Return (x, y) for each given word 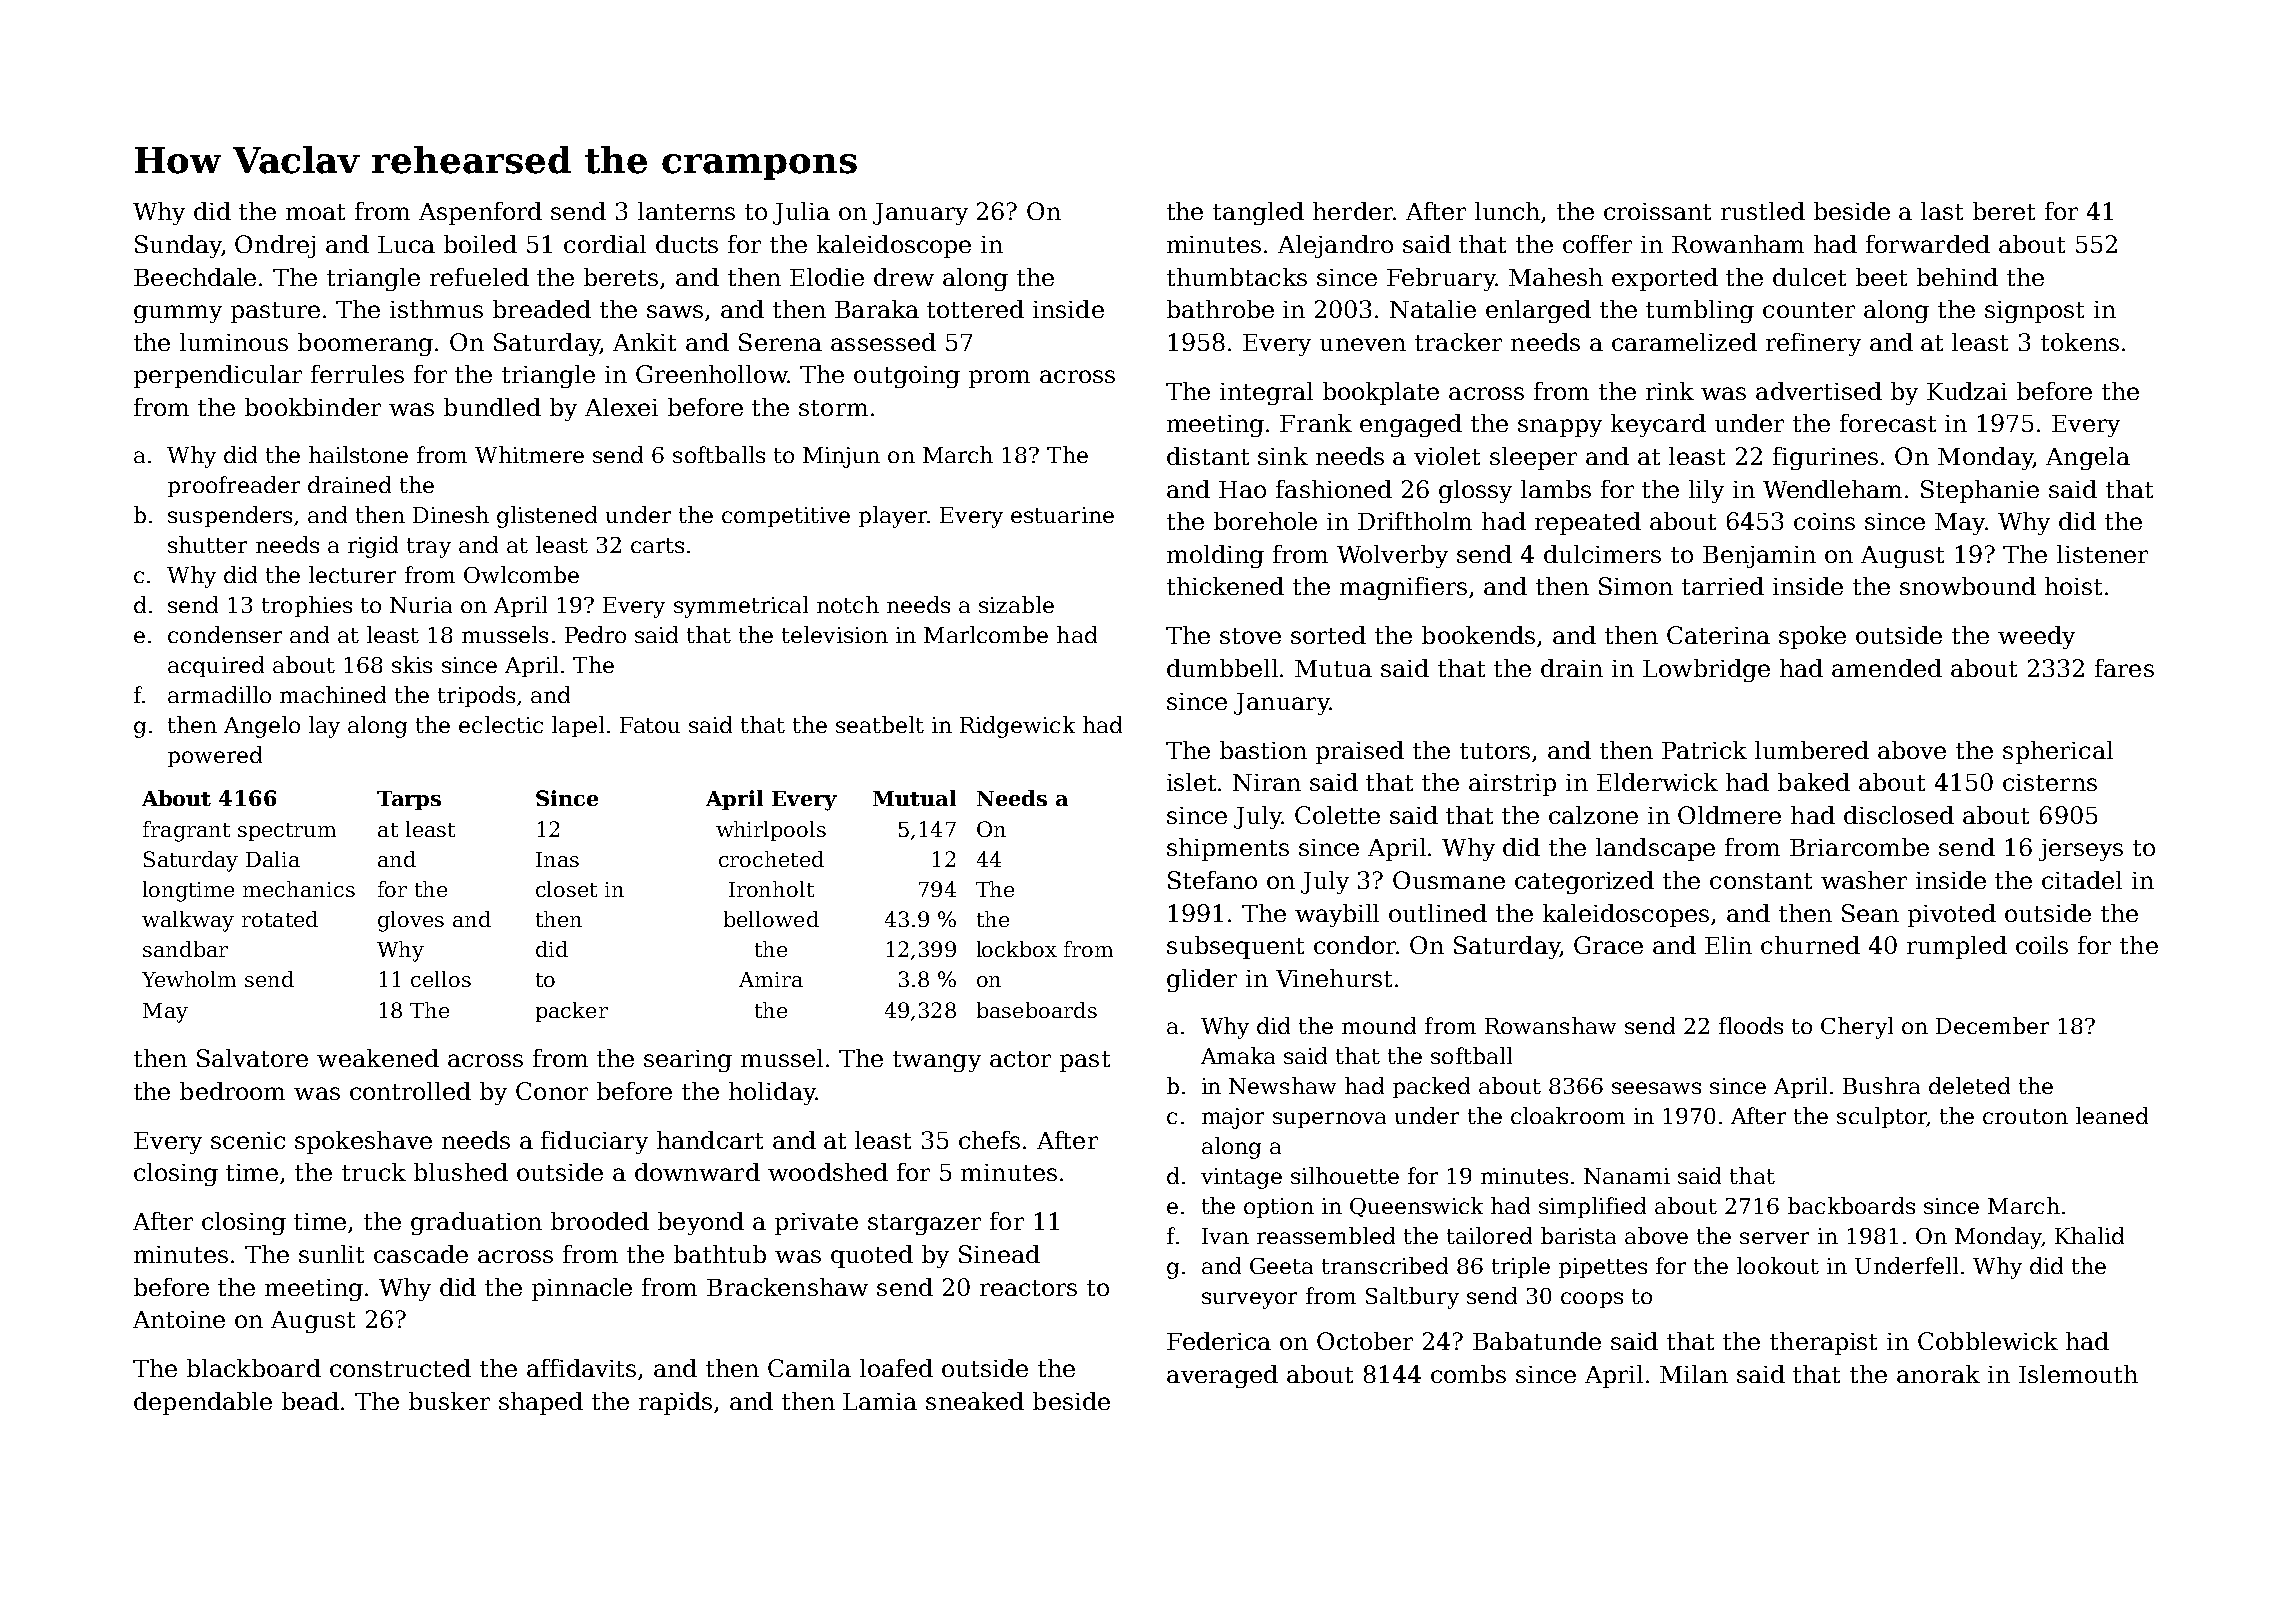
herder (1353, 211)
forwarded (1928, 244)
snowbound (1968, 586)
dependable (203, 1403)
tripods (476, 696)
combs (1468, 1374)
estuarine (1062, 515)
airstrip (1512, 785)
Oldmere (1729, 815)
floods (1751, 1025)
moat (315, 212)
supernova (1329, 1120)
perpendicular (218, 376)
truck (374, 1172)
